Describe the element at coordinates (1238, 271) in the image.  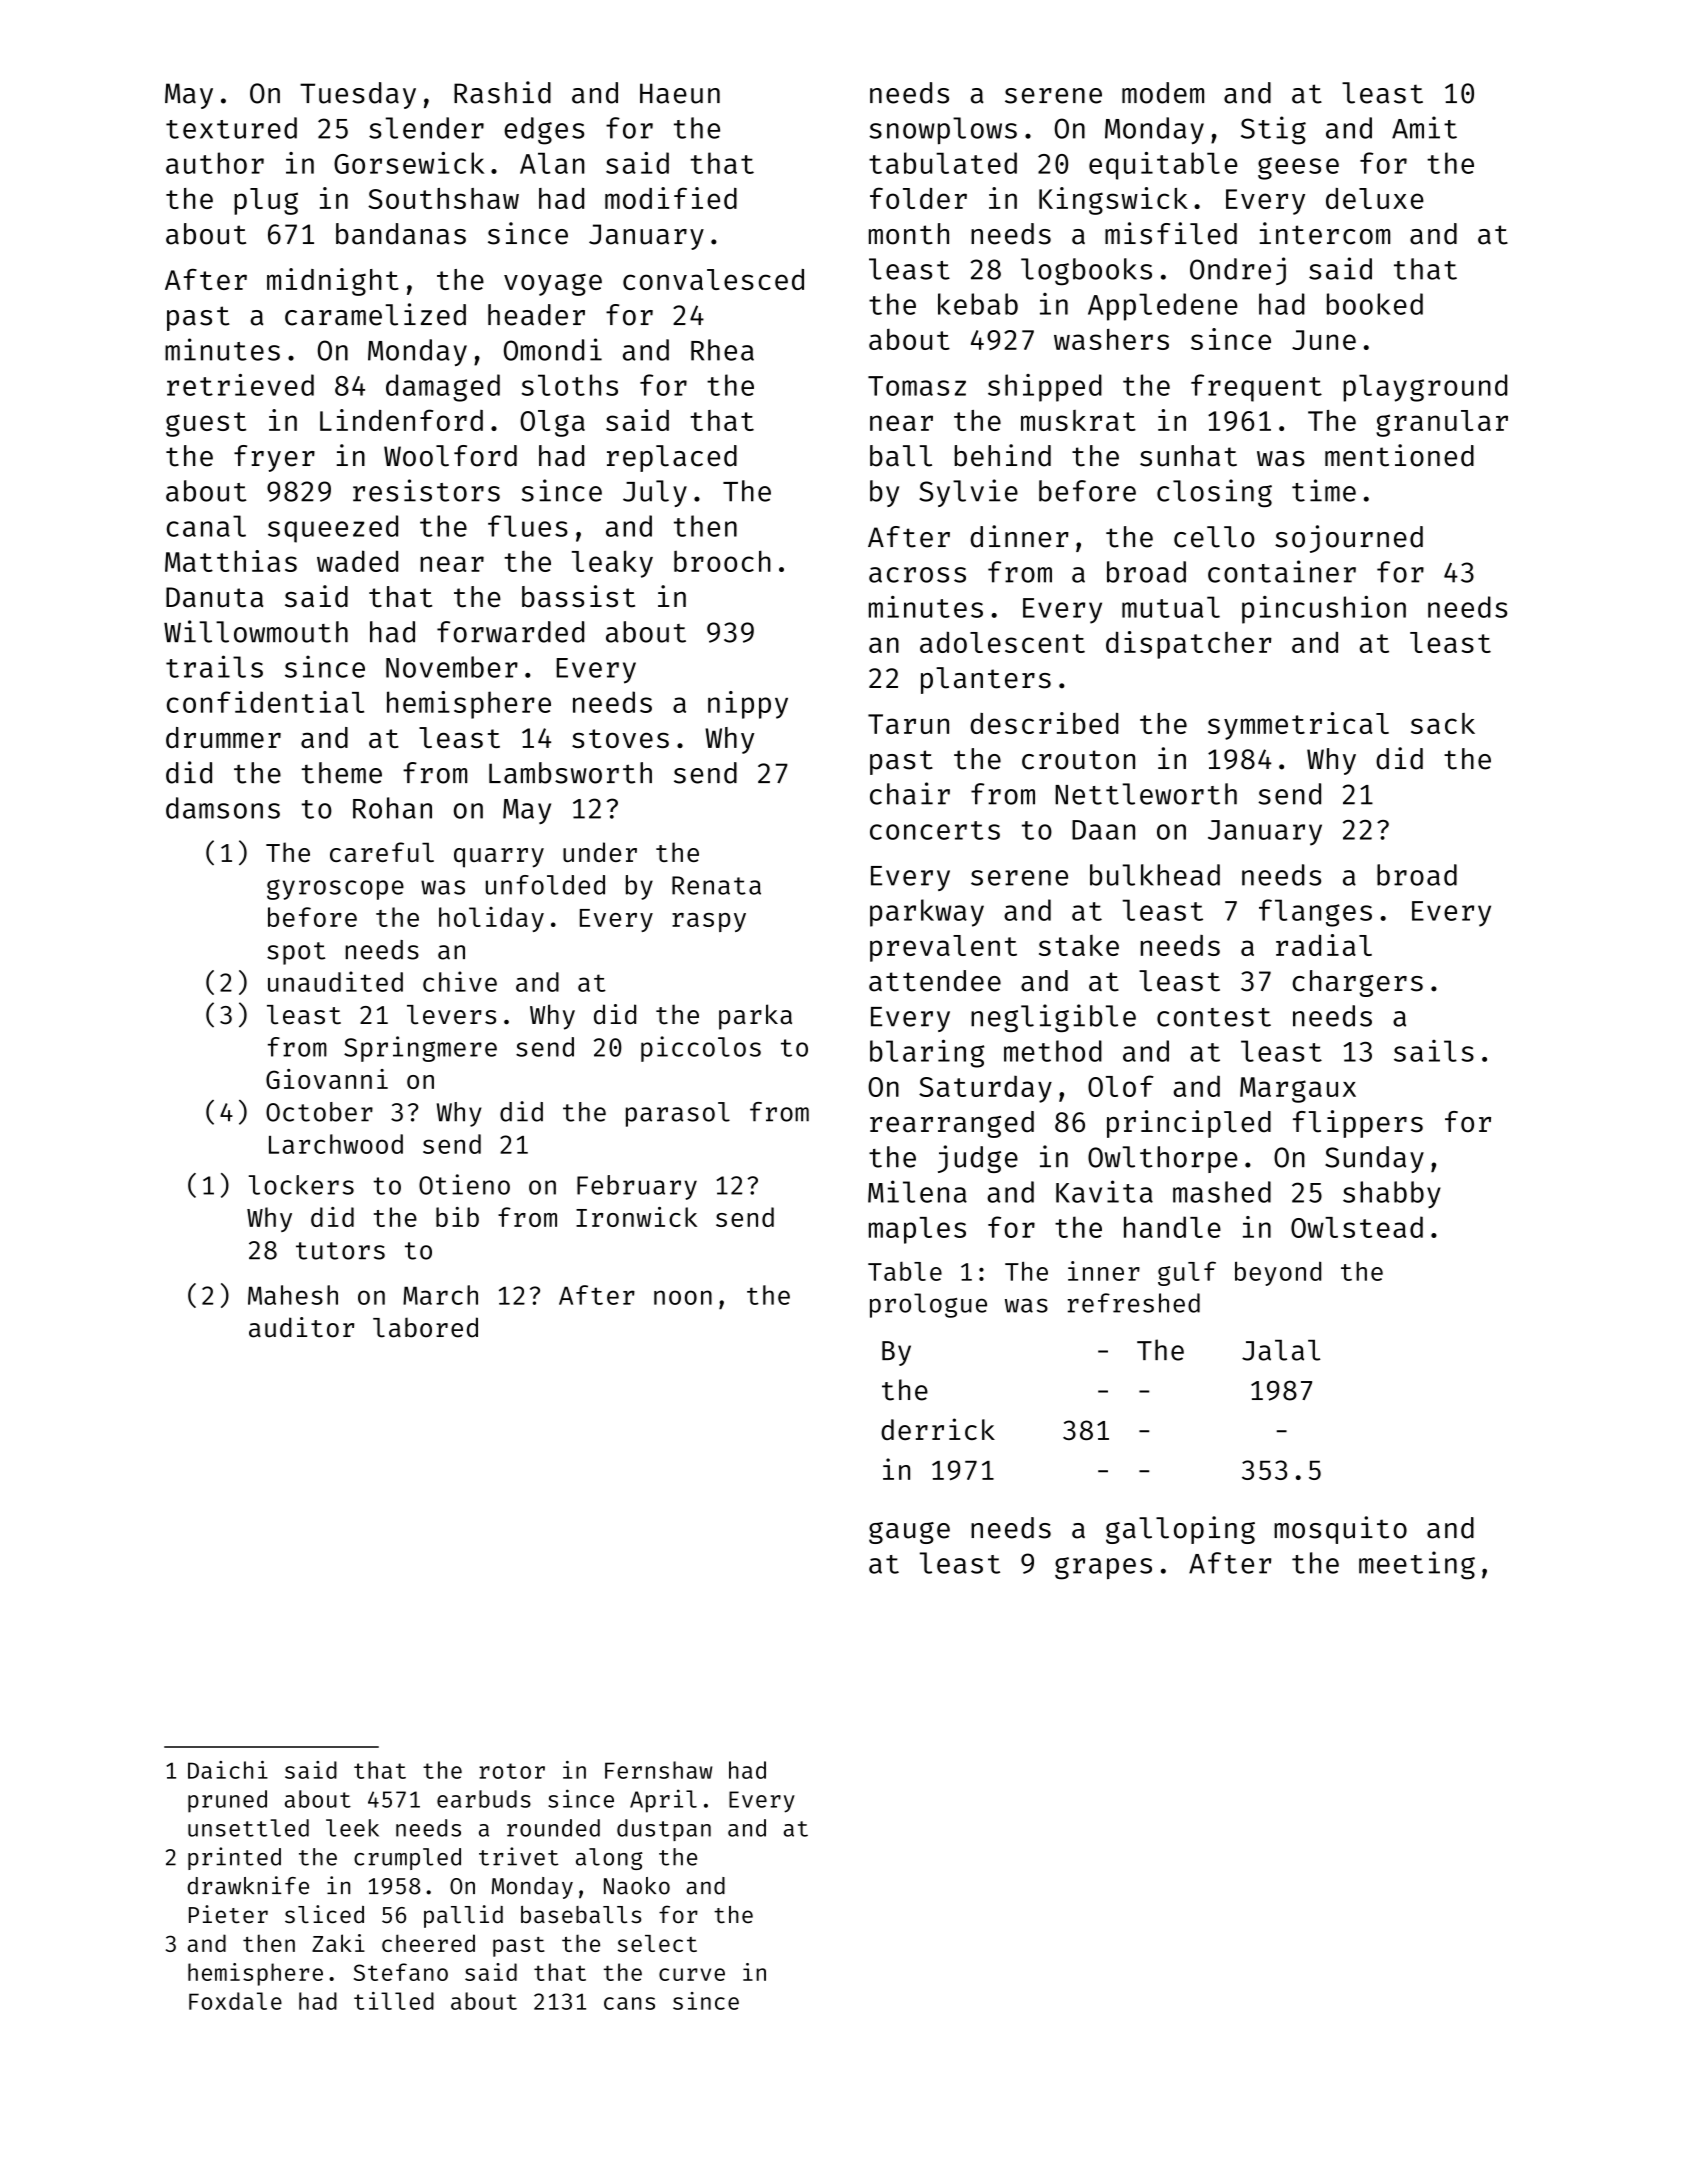
I see `Ondrej` at that location.
